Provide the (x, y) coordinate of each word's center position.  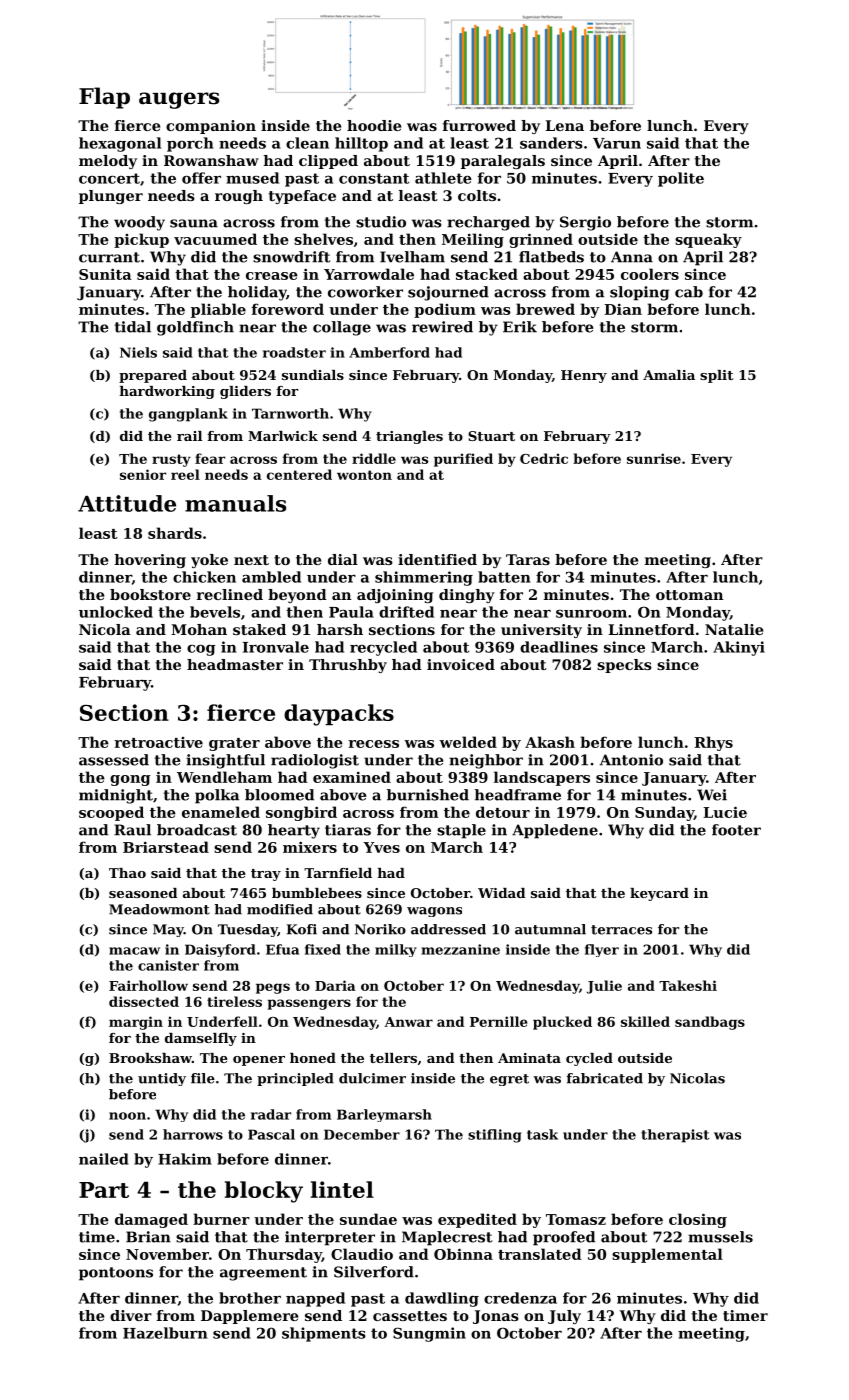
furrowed (479, 125)
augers (179, 100)
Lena (564, 125)
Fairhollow (148, 985)
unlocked (116, 612)
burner (221, 1219)
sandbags (710, 1023)
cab (689, 292)
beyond (297, 596)
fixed (323, 949)
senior (143, 474)
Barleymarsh (384, 1115)
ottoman (689, 595)
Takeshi (688, 985)
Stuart (491, 436)
